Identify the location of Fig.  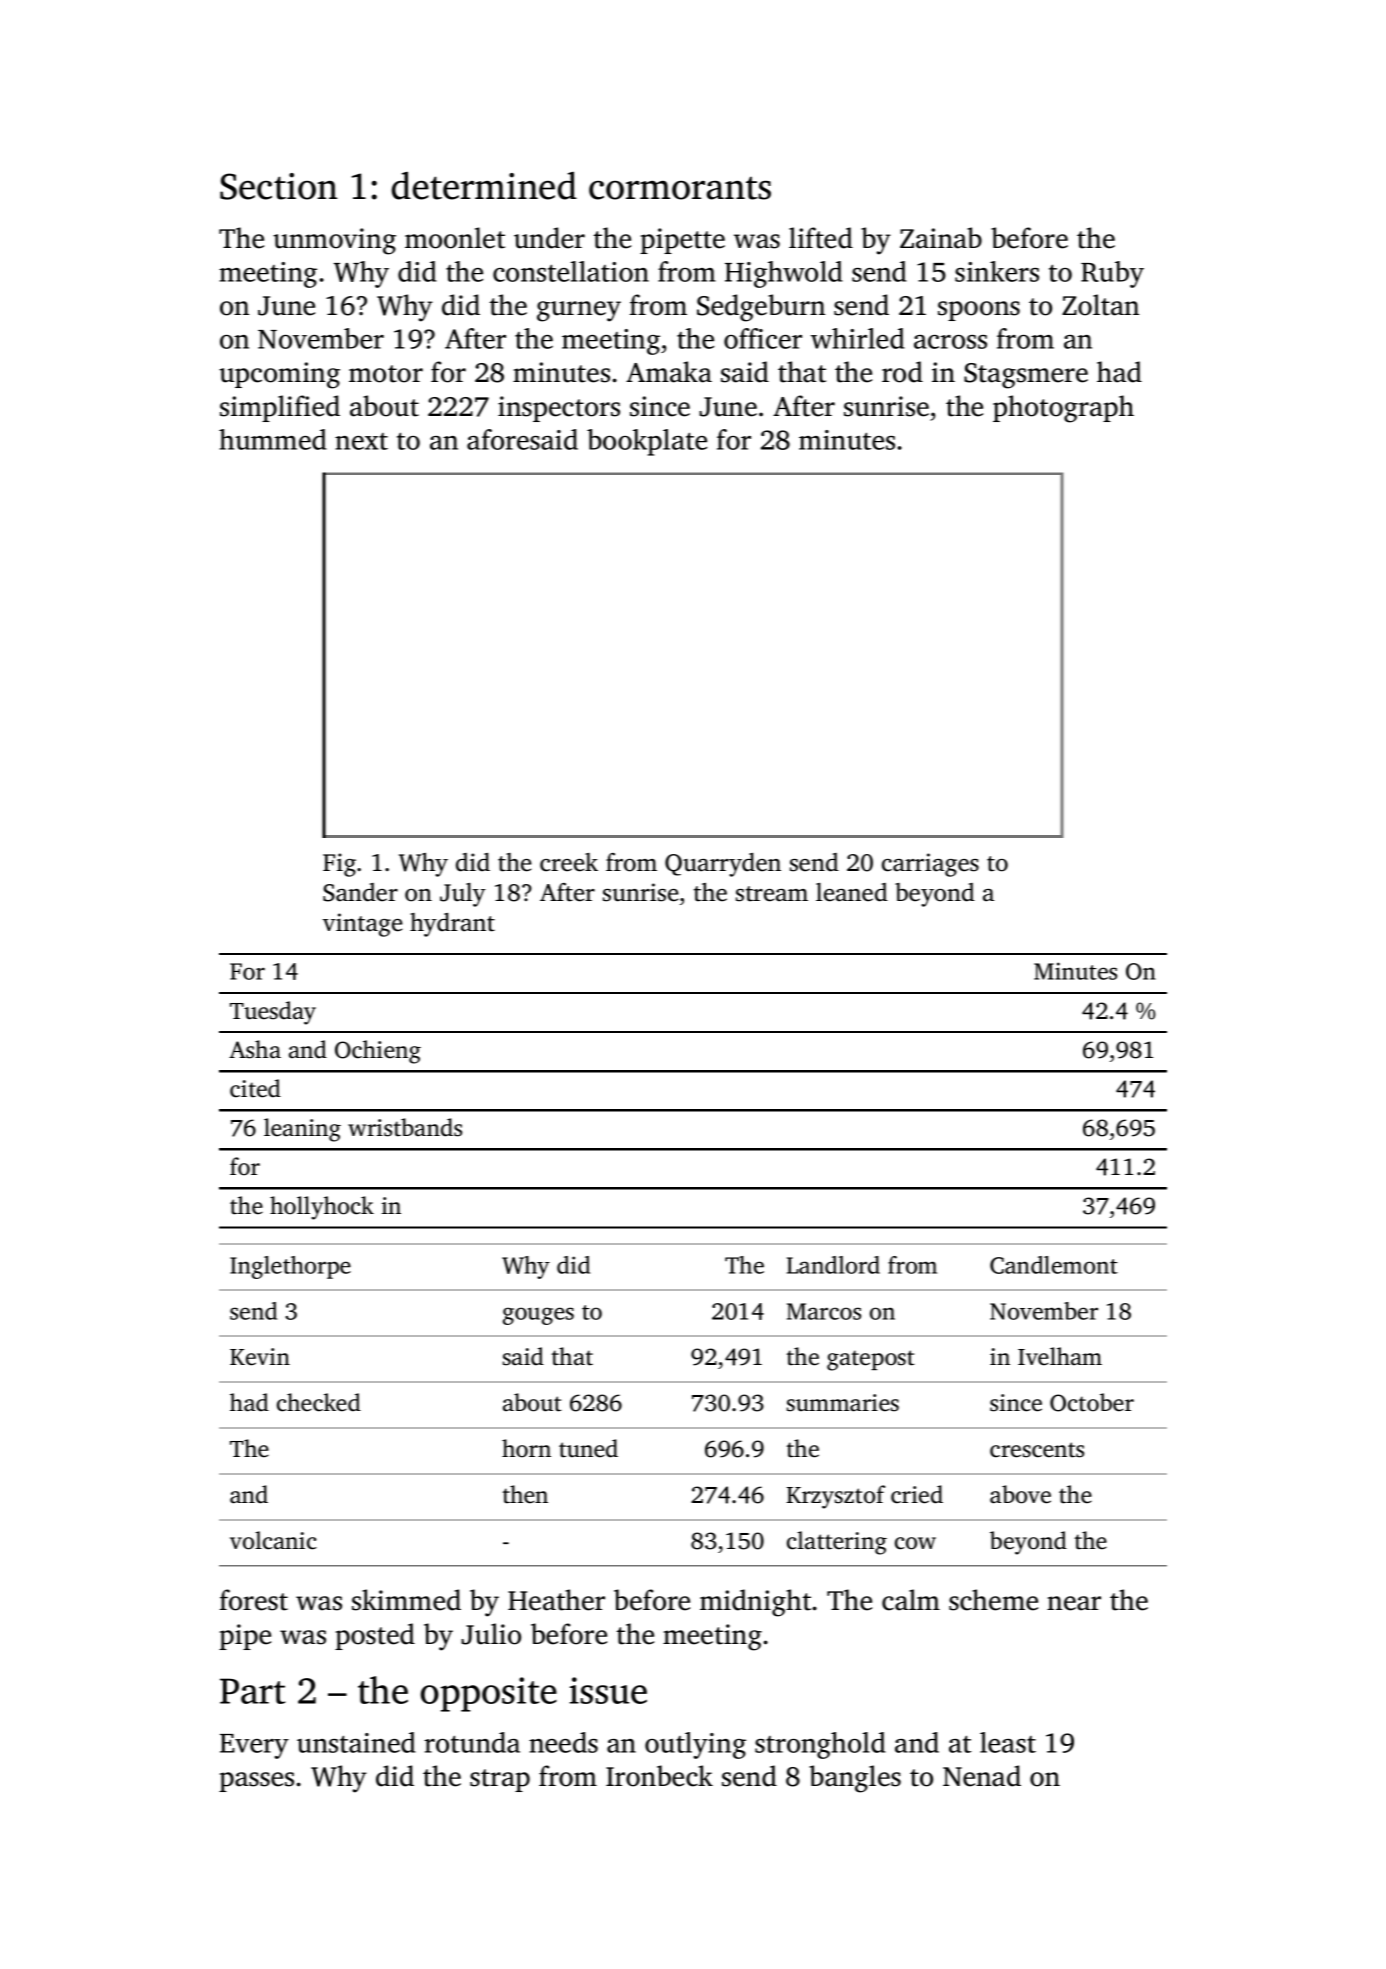
(339, 865).
